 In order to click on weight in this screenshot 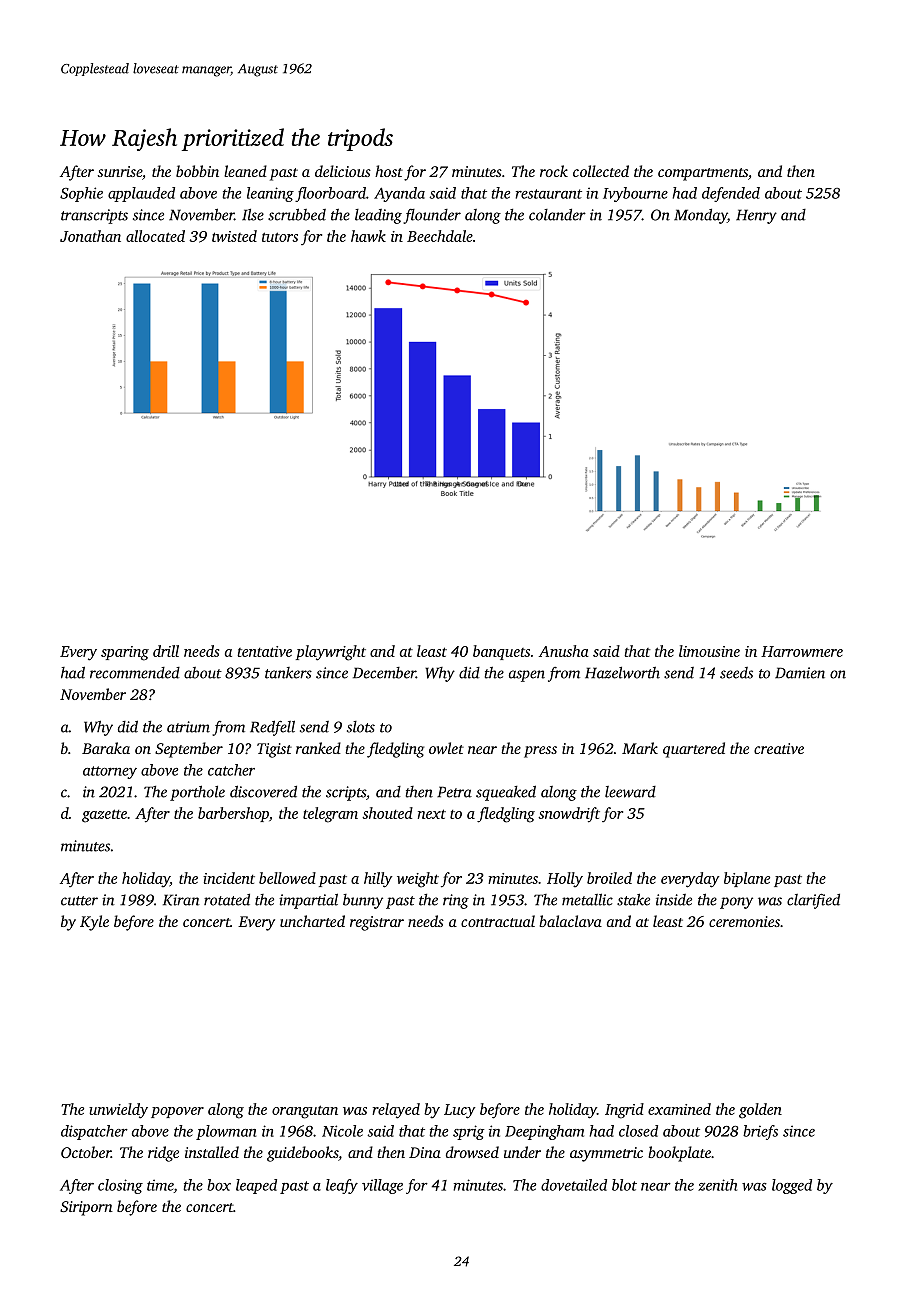, I will do `click(418, 880)`.
